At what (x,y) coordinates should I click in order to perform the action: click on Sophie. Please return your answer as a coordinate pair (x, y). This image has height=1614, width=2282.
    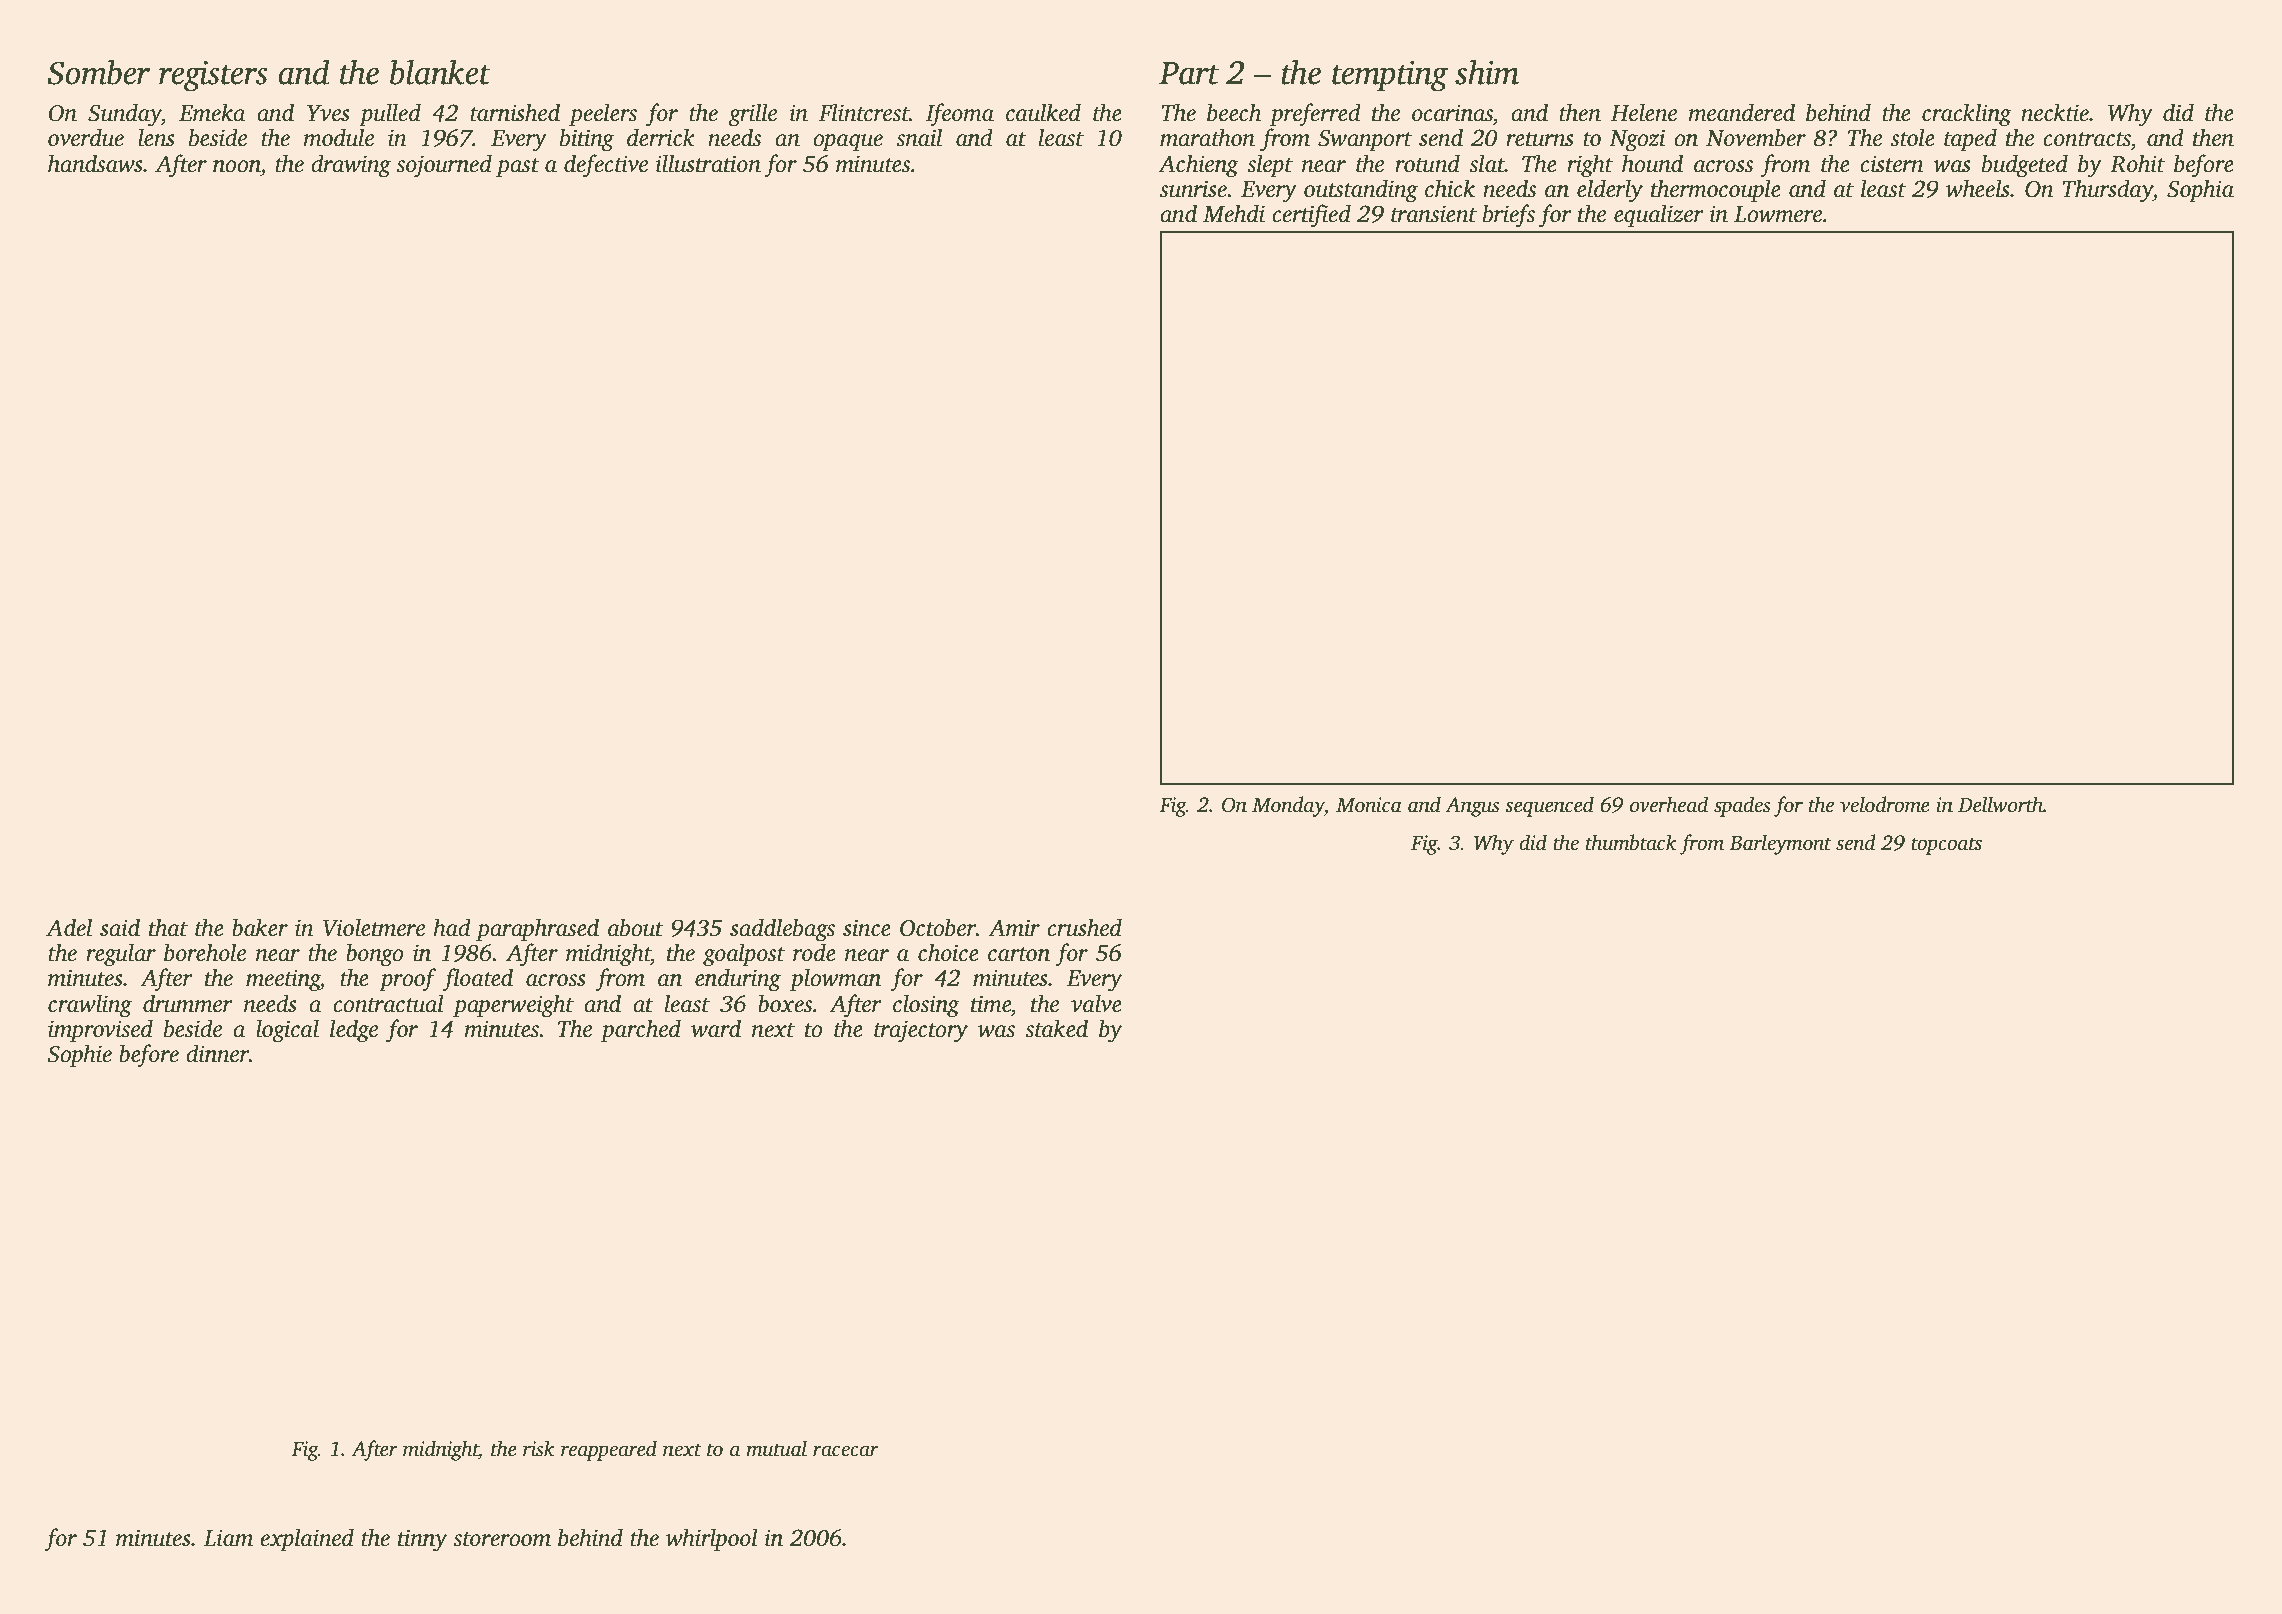
    Looking at the image, I should click on (79, 1055).
